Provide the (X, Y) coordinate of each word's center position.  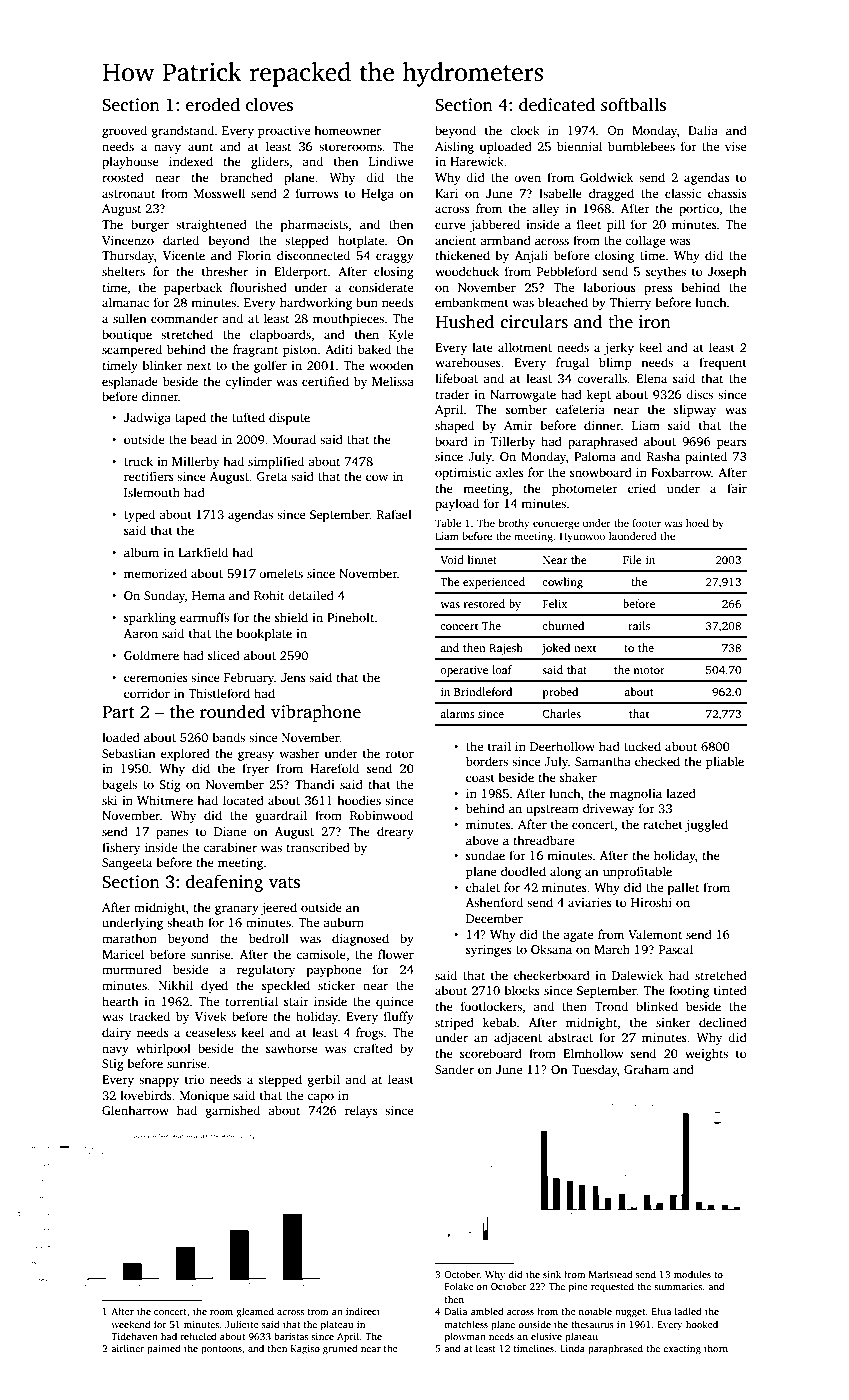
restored (484, 603)
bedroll (269, 938)
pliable (725, 762)
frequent (723, 363)
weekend (131, 1324)
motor (649, 670)
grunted (340, 1349)
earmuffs (204, 617)
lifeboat (456, 378)
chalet (483, 887)
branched (246, 177)
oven (527, 178)
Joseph (727, 272)
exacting (682, 1350)
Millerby (195, 462)
